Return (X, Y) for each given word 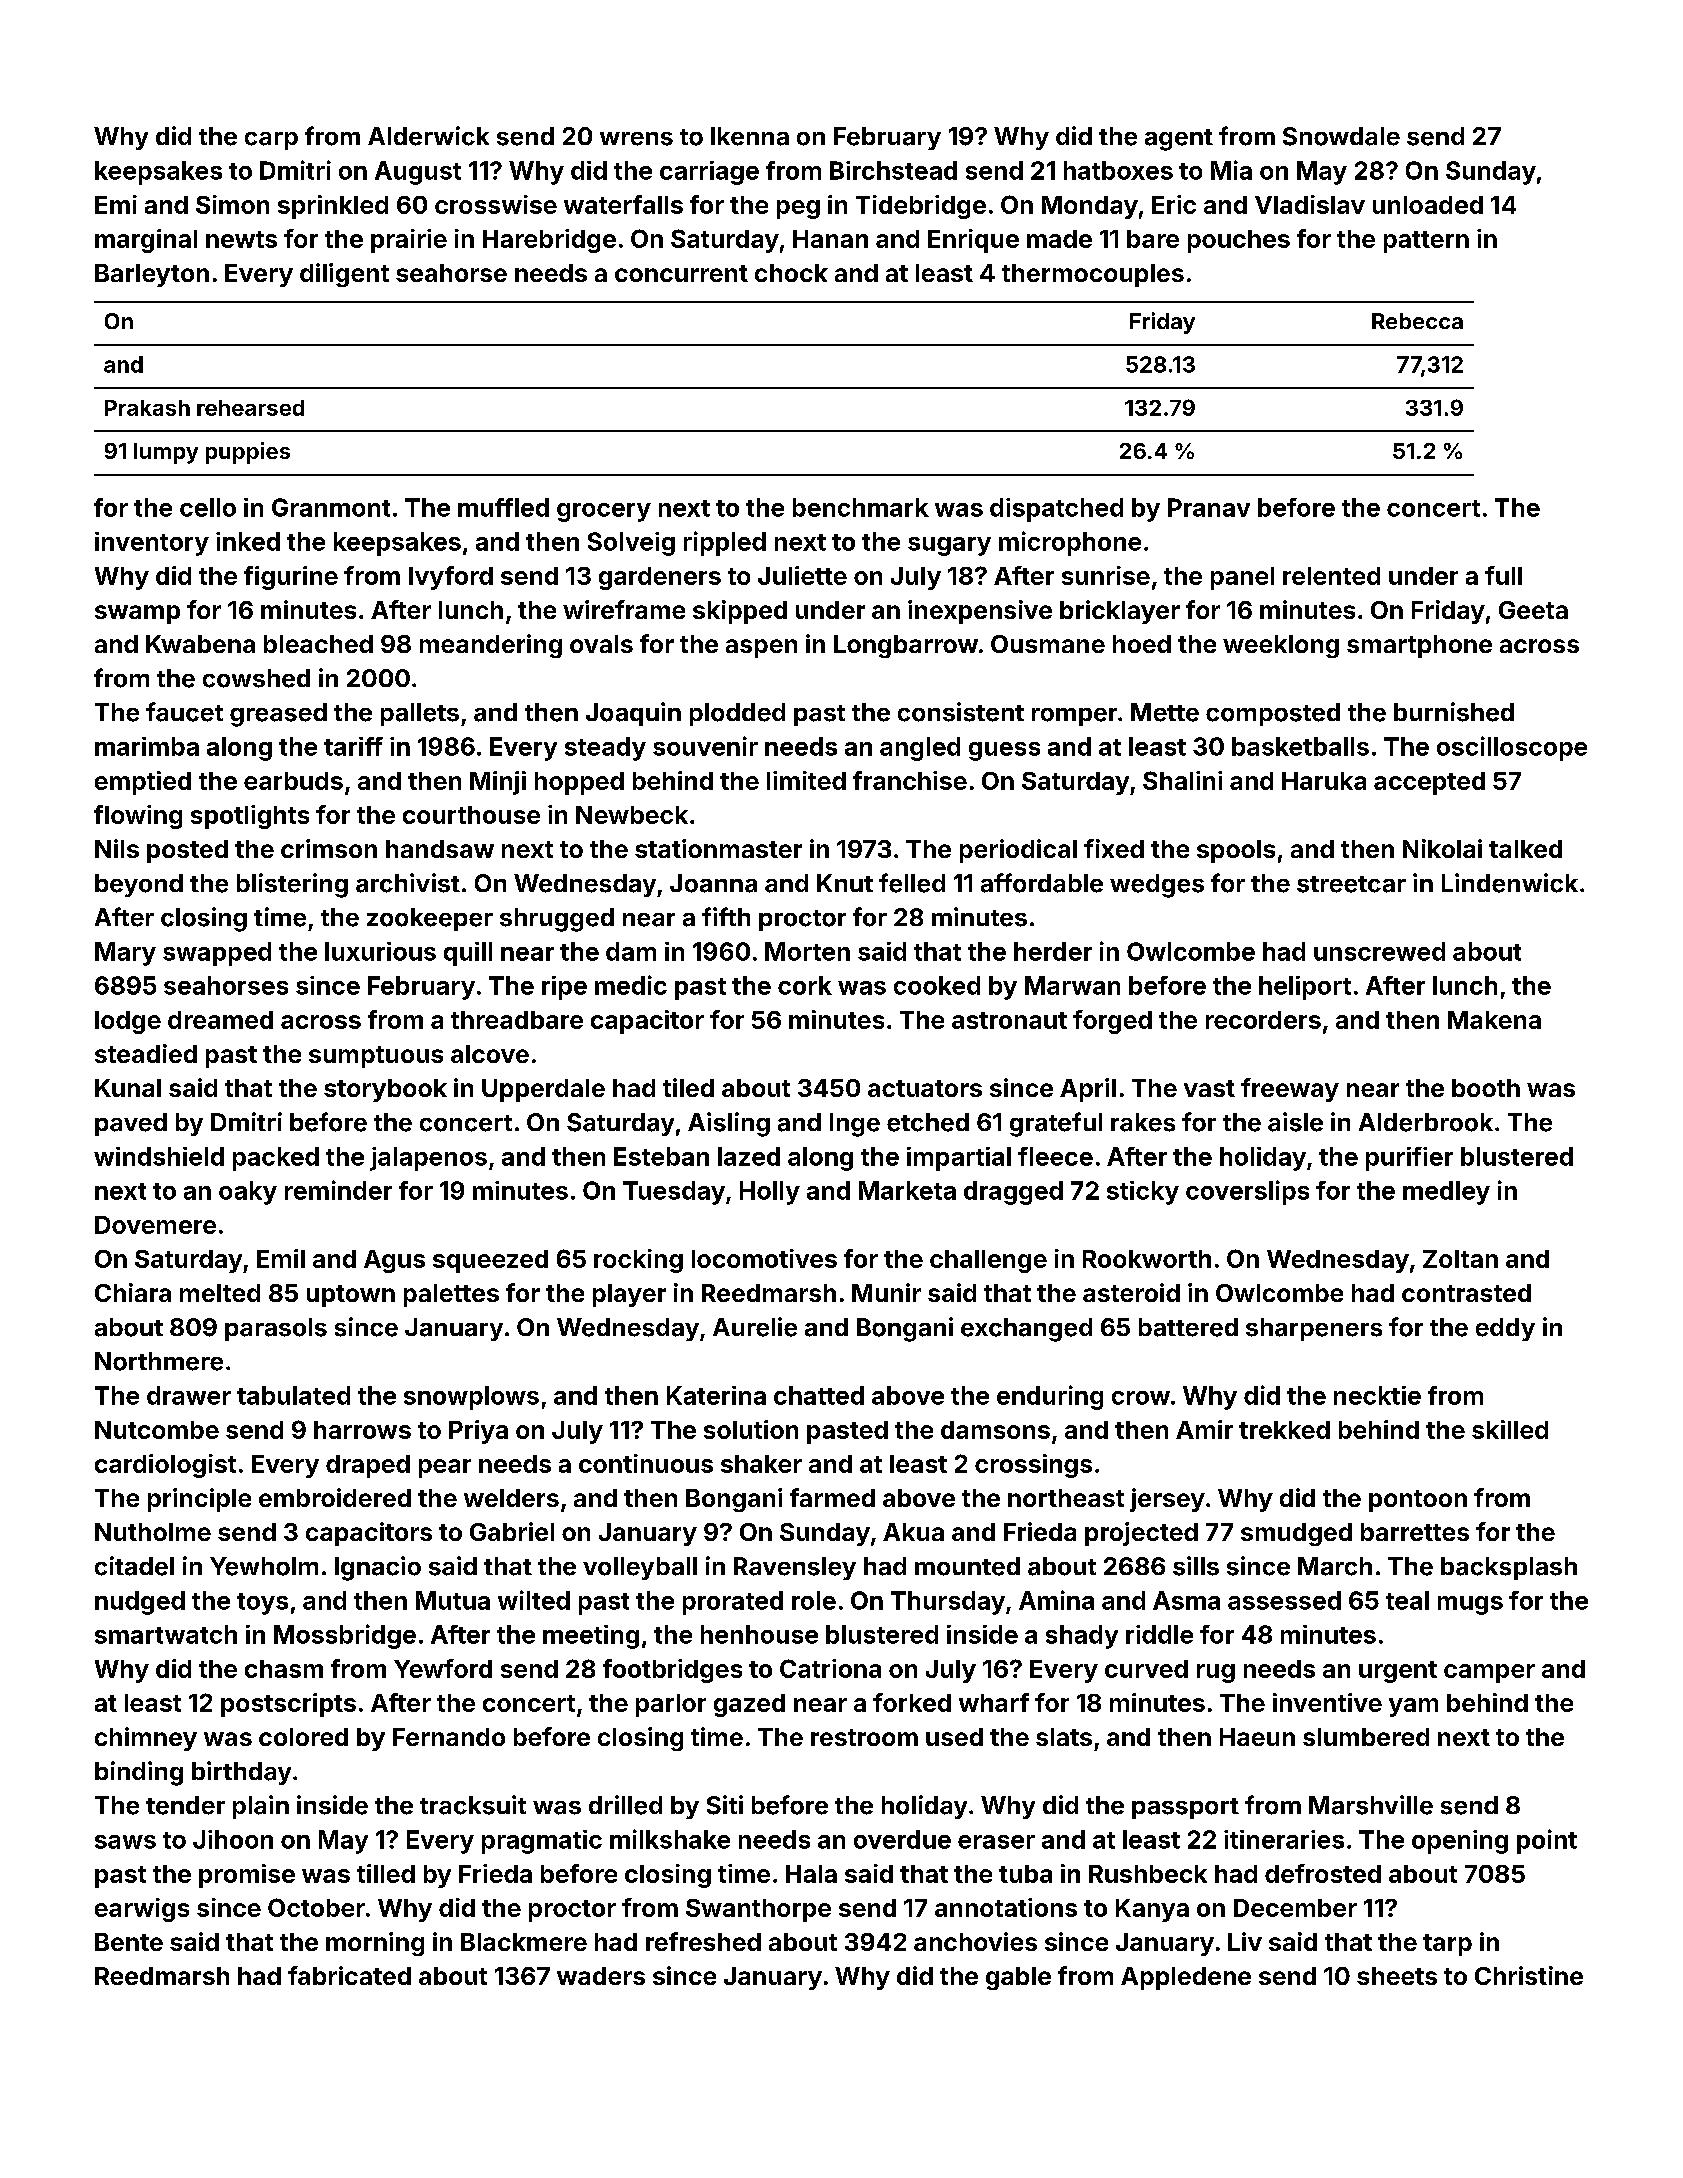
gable (1018, 1978)
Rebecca (1417, 321)
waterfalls (623, 204)
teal (1407, 1600)
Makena (1494, 1020)
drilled (625, 1805)
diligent (344, 275)
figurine (291, 578)
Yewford (443, 1668)
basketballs (1300, 746)
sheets (1397, 1976)
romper (1074, 717)
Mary (125, 954)
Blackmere (524, 1942)
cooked (937, 985)
